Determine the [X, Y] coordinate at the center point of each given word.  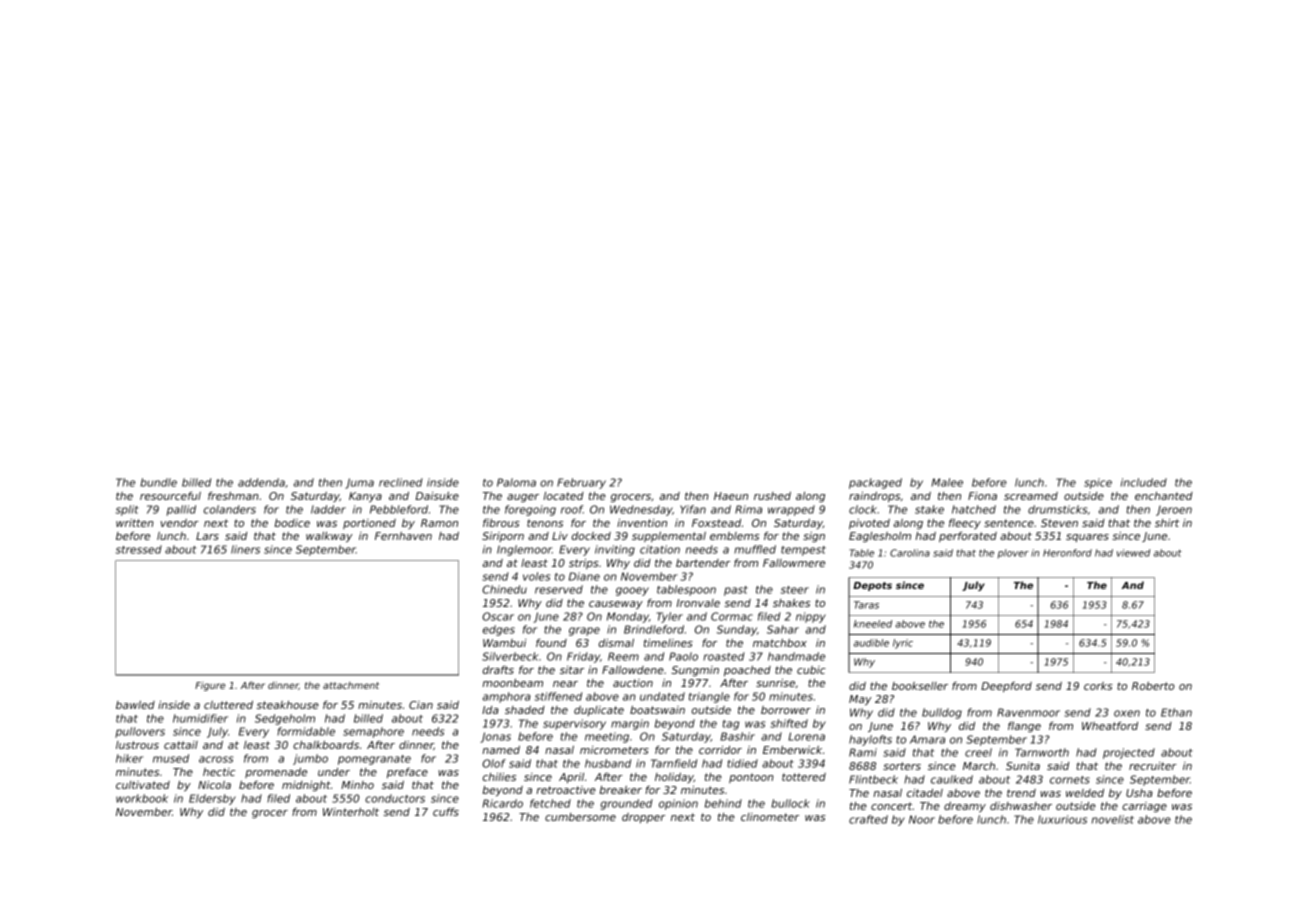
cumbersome [580, 817]
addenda [261, 482]
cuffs [446, 812]
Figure [210, 686]
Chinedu [504, 589]
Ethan [1176, 712]
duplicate [599, 711]
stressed [139, 549]
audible [871, 643]
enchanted [1164, 496]
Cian [421, 705]
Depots [872, 586]
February [581, 483]
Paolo [683, 656]
